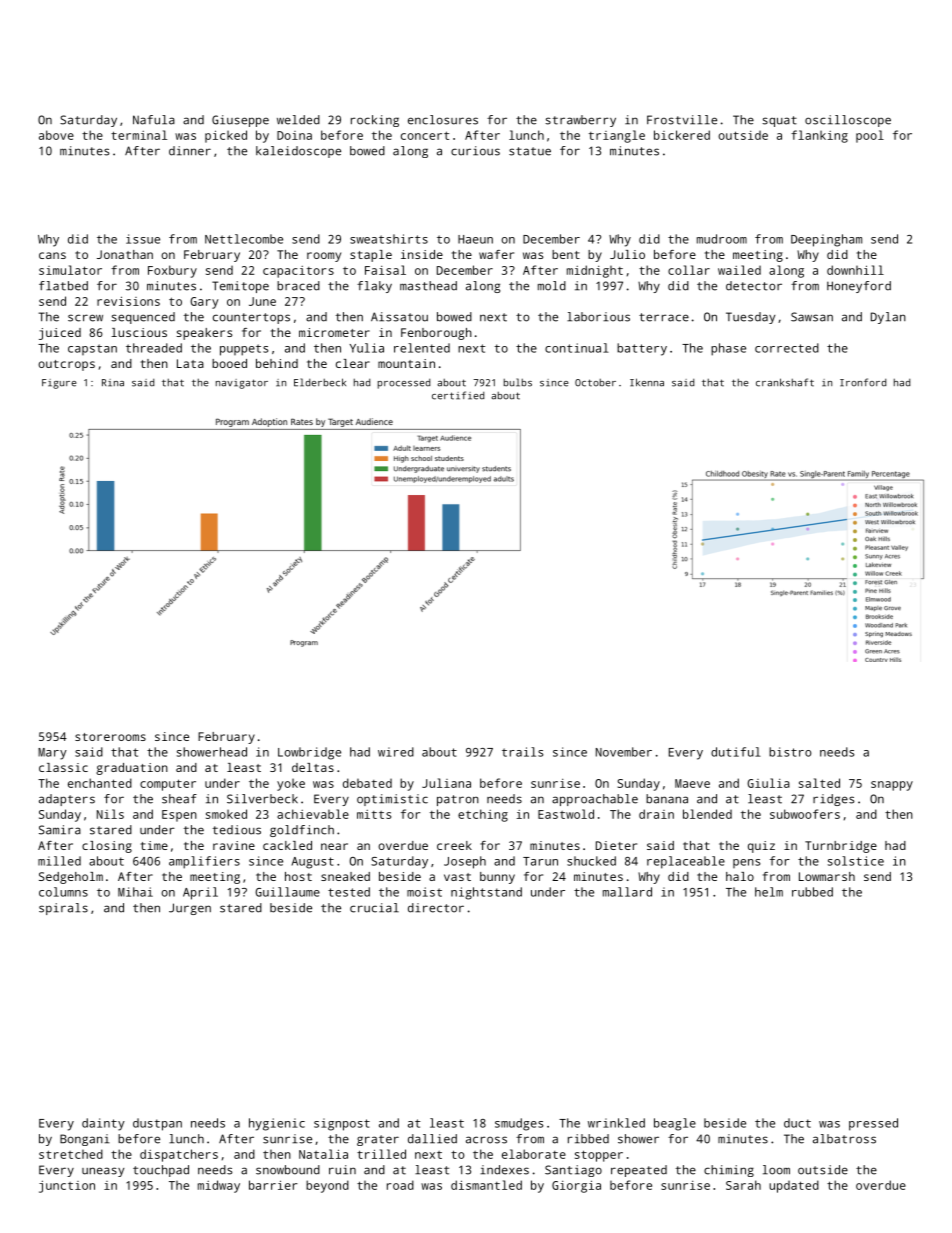 The image size is (952, 1233). I want to click on signpost, so click(342, 1124).
